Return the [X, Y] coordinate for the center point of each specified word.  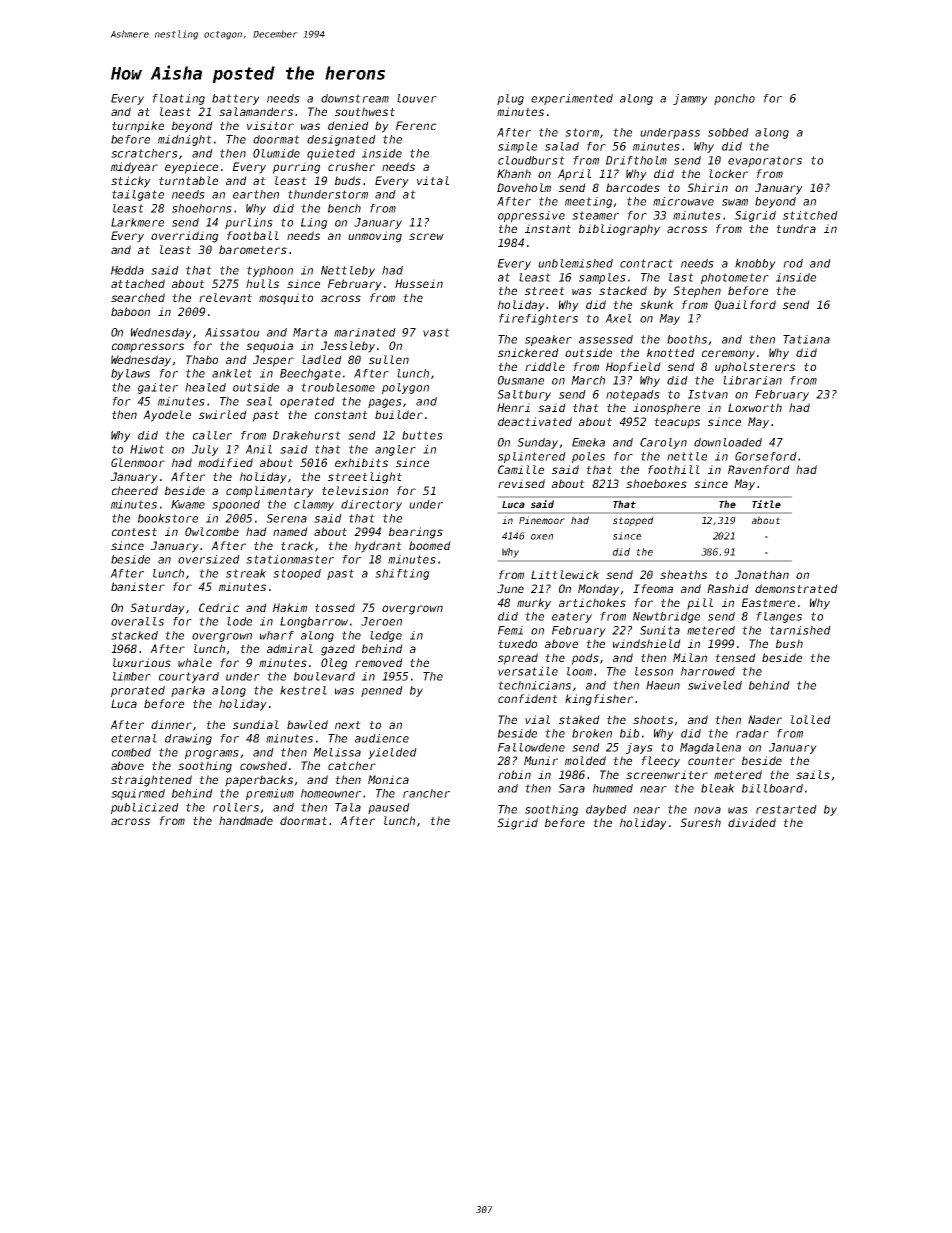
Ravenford [759, 469]
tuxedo [517, 643]
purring [296, 168]
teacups [677, 423]
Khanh [514, 173]
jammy [690, 99]
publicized [145, 808]
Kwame [188, 504]
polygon [405, 388]
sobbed [728, 132]
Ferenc [416, 125]
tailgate [138, 195]
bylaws [130, 374]
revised [521, 483]
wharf [277, 635]
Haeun [663, 685]
